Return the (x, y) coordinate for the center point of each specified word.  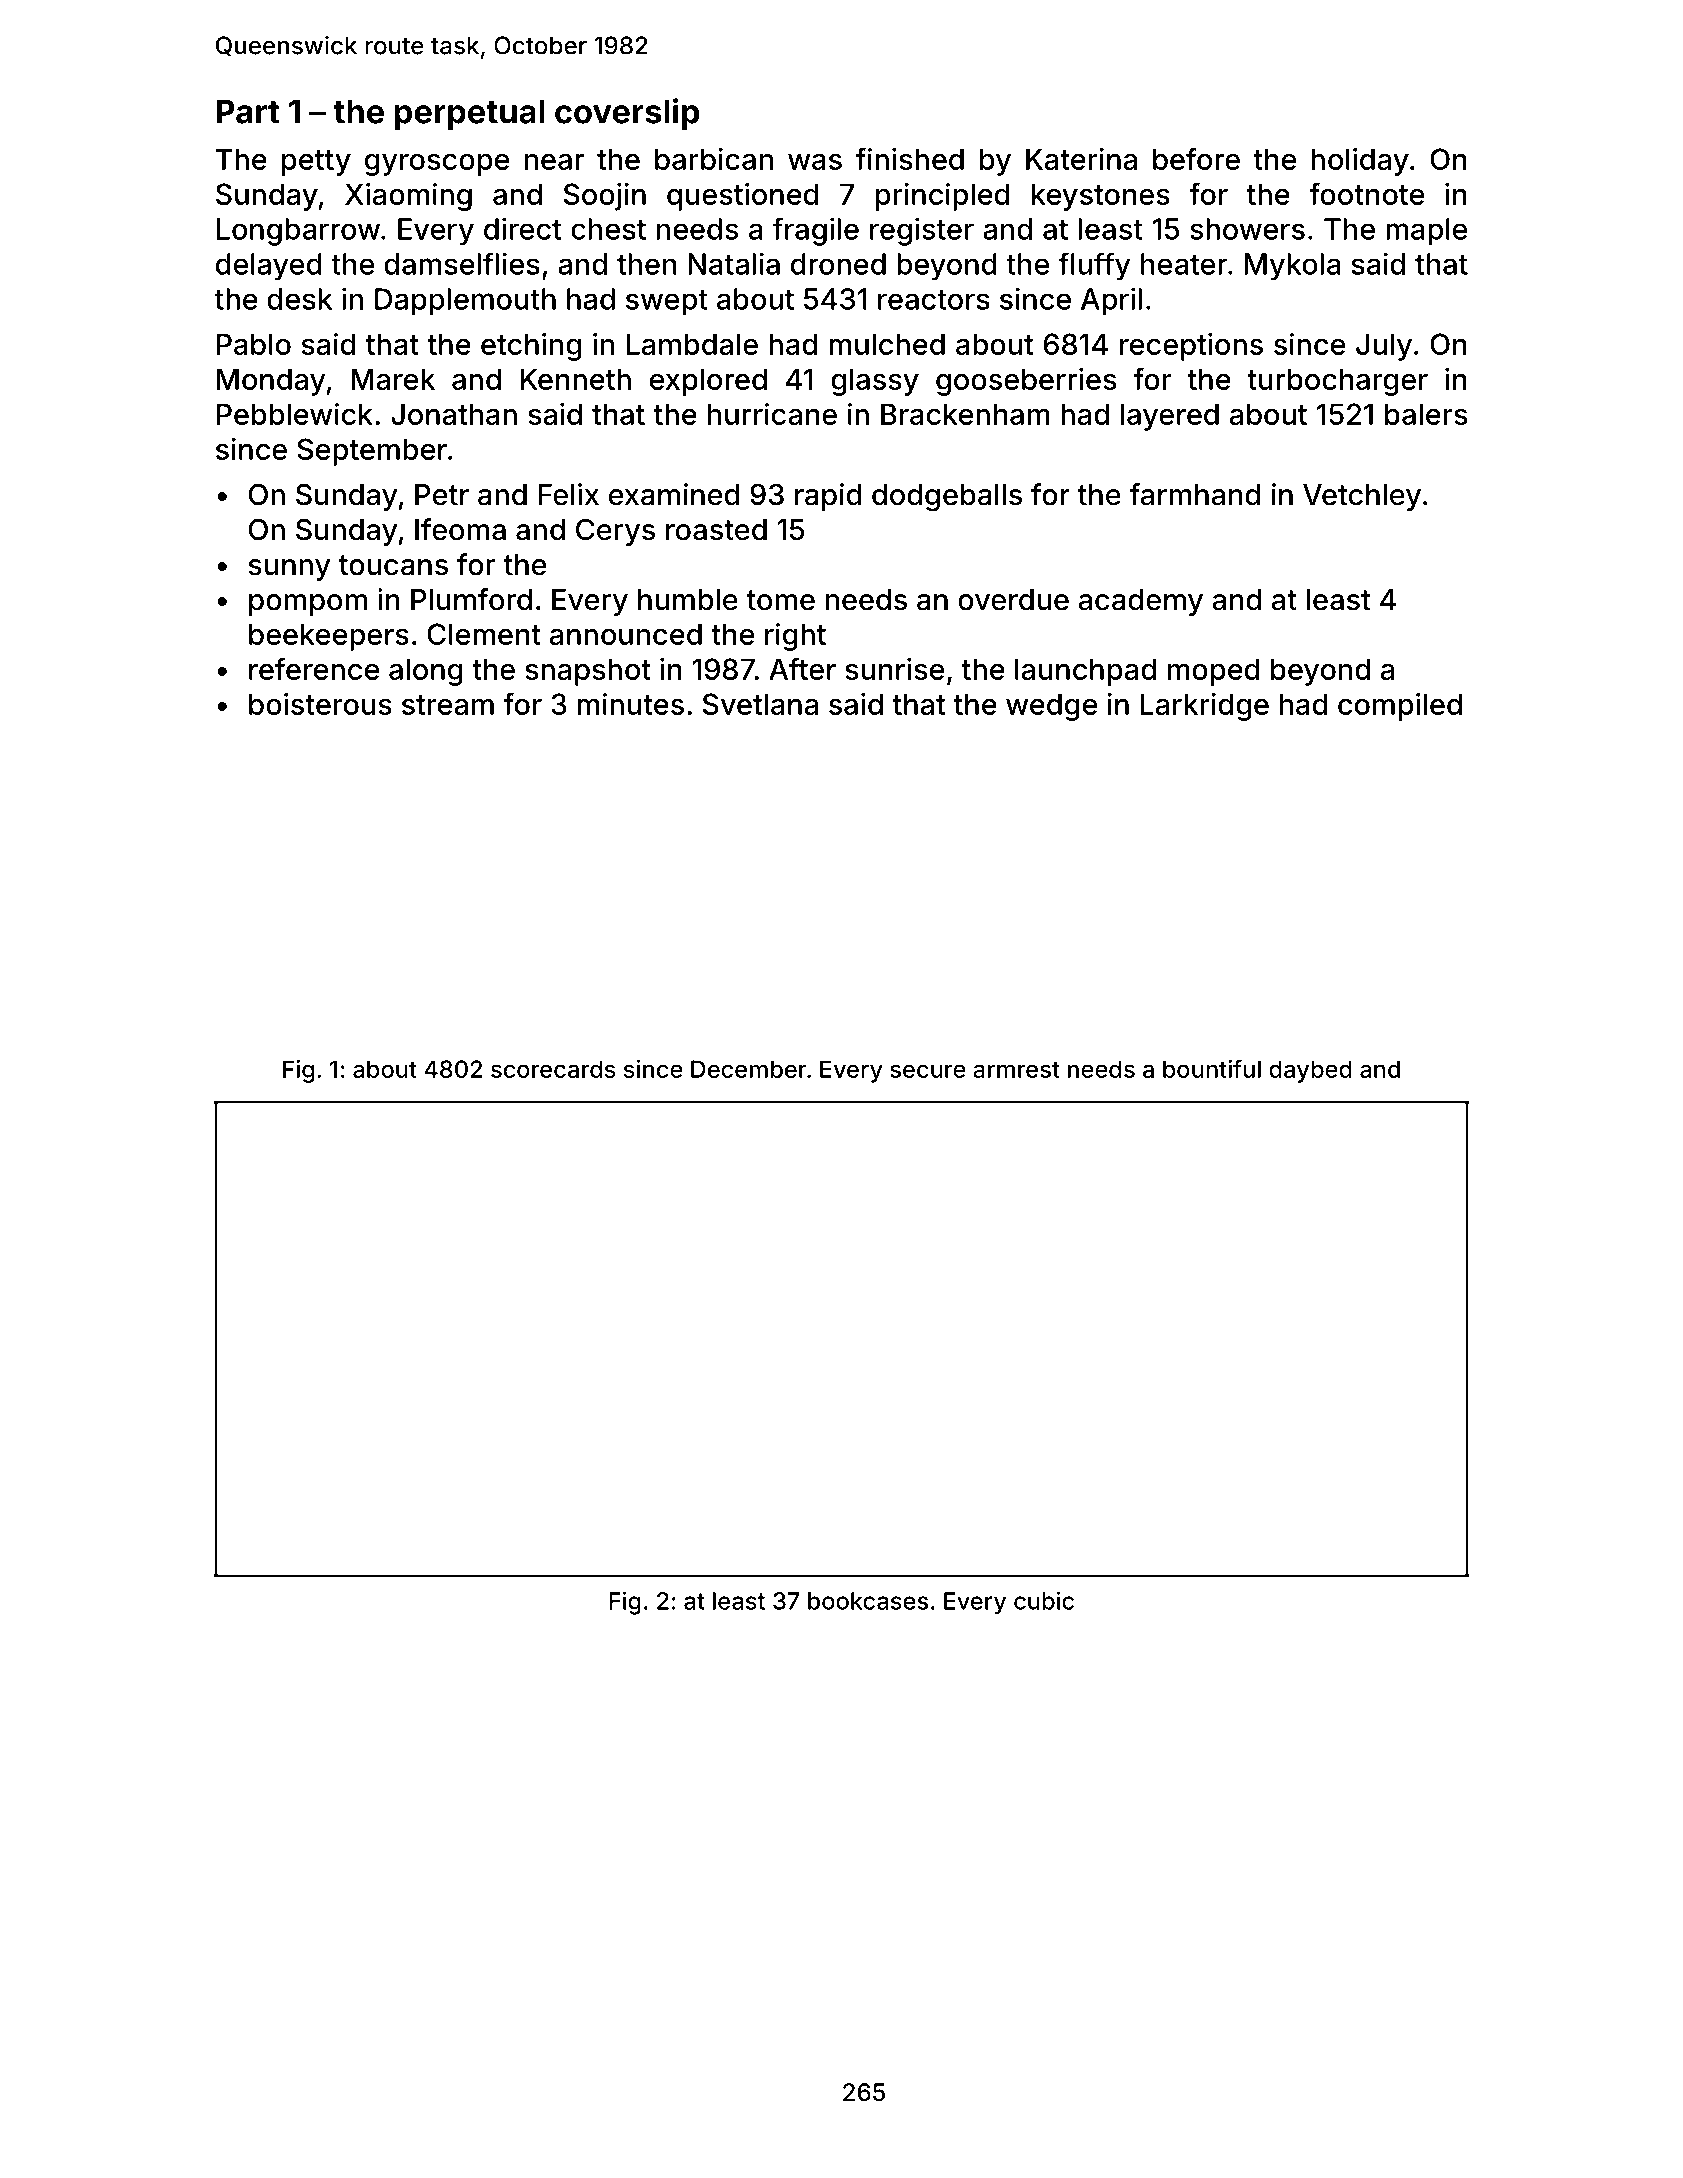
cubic (1044, 1600)
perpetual (470, 114)
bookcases (868, 1601)
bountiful (1212, 1068)
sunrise (894, 669)
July (1384, 347)
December (749, 1069)
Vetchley (1362, 497)
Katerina (1081, 159)
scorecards (553, 1069)
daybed (1310, 1071)
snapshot (588, 672)
